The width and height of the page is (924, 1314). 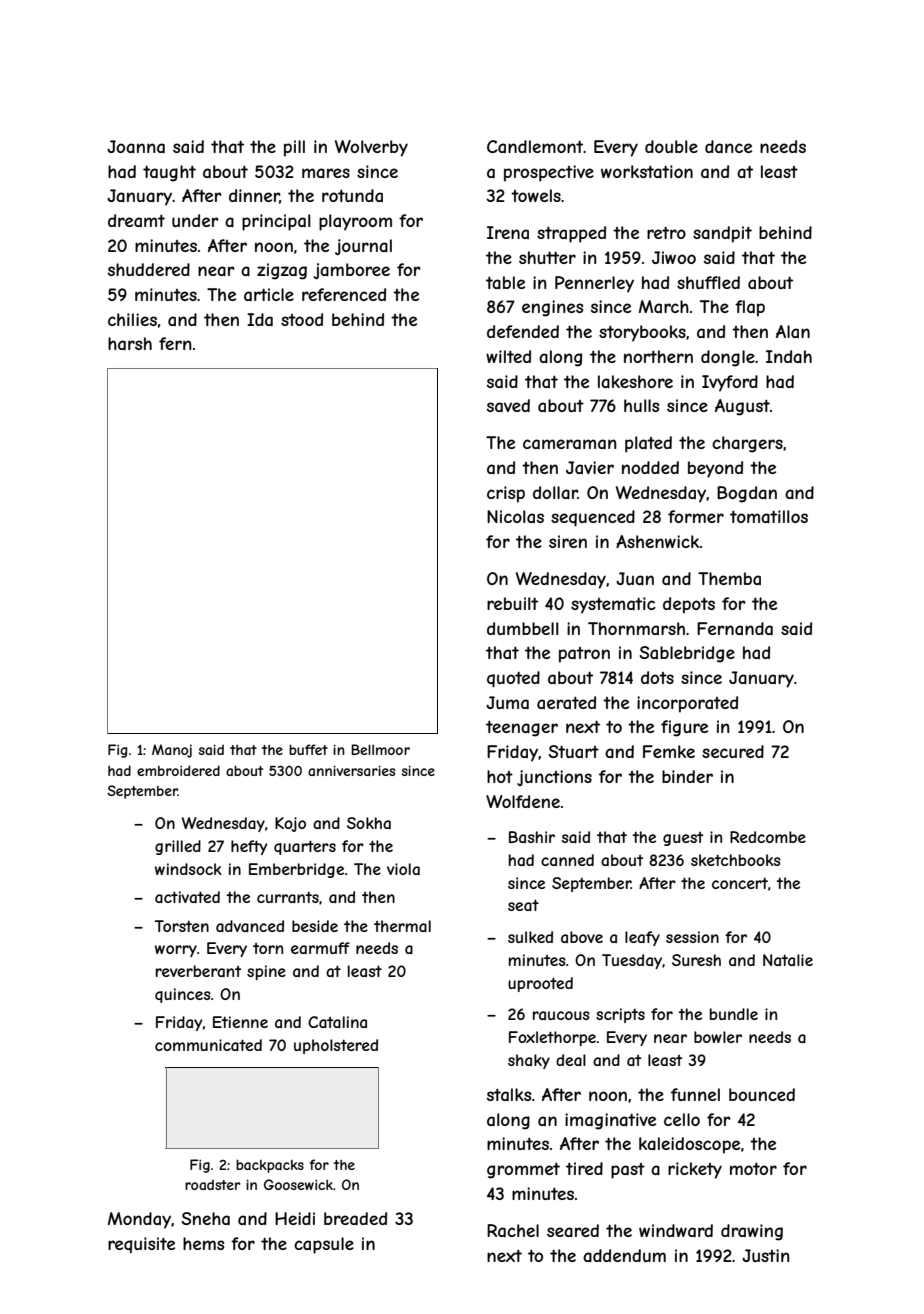 What do you see at coordinates (294, 148) in the page?
I see `pill` at bounding box center [294, 148].
